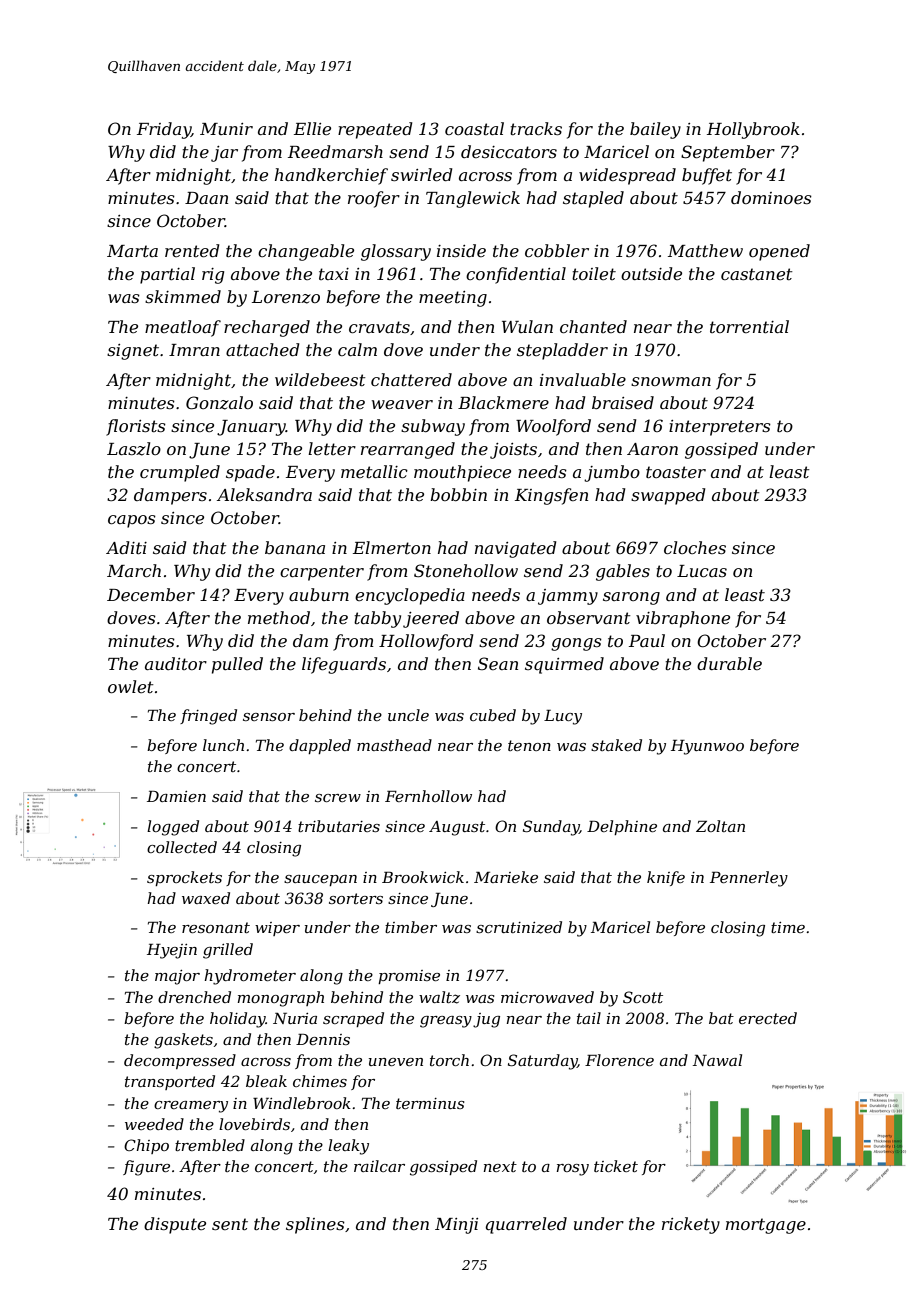 The width and height of the screenshot is (924, 1308). What do you see at coordinates (707, 747) in the screenshot?
I see `Hyunwoo` at bounding box center [707, 747].
